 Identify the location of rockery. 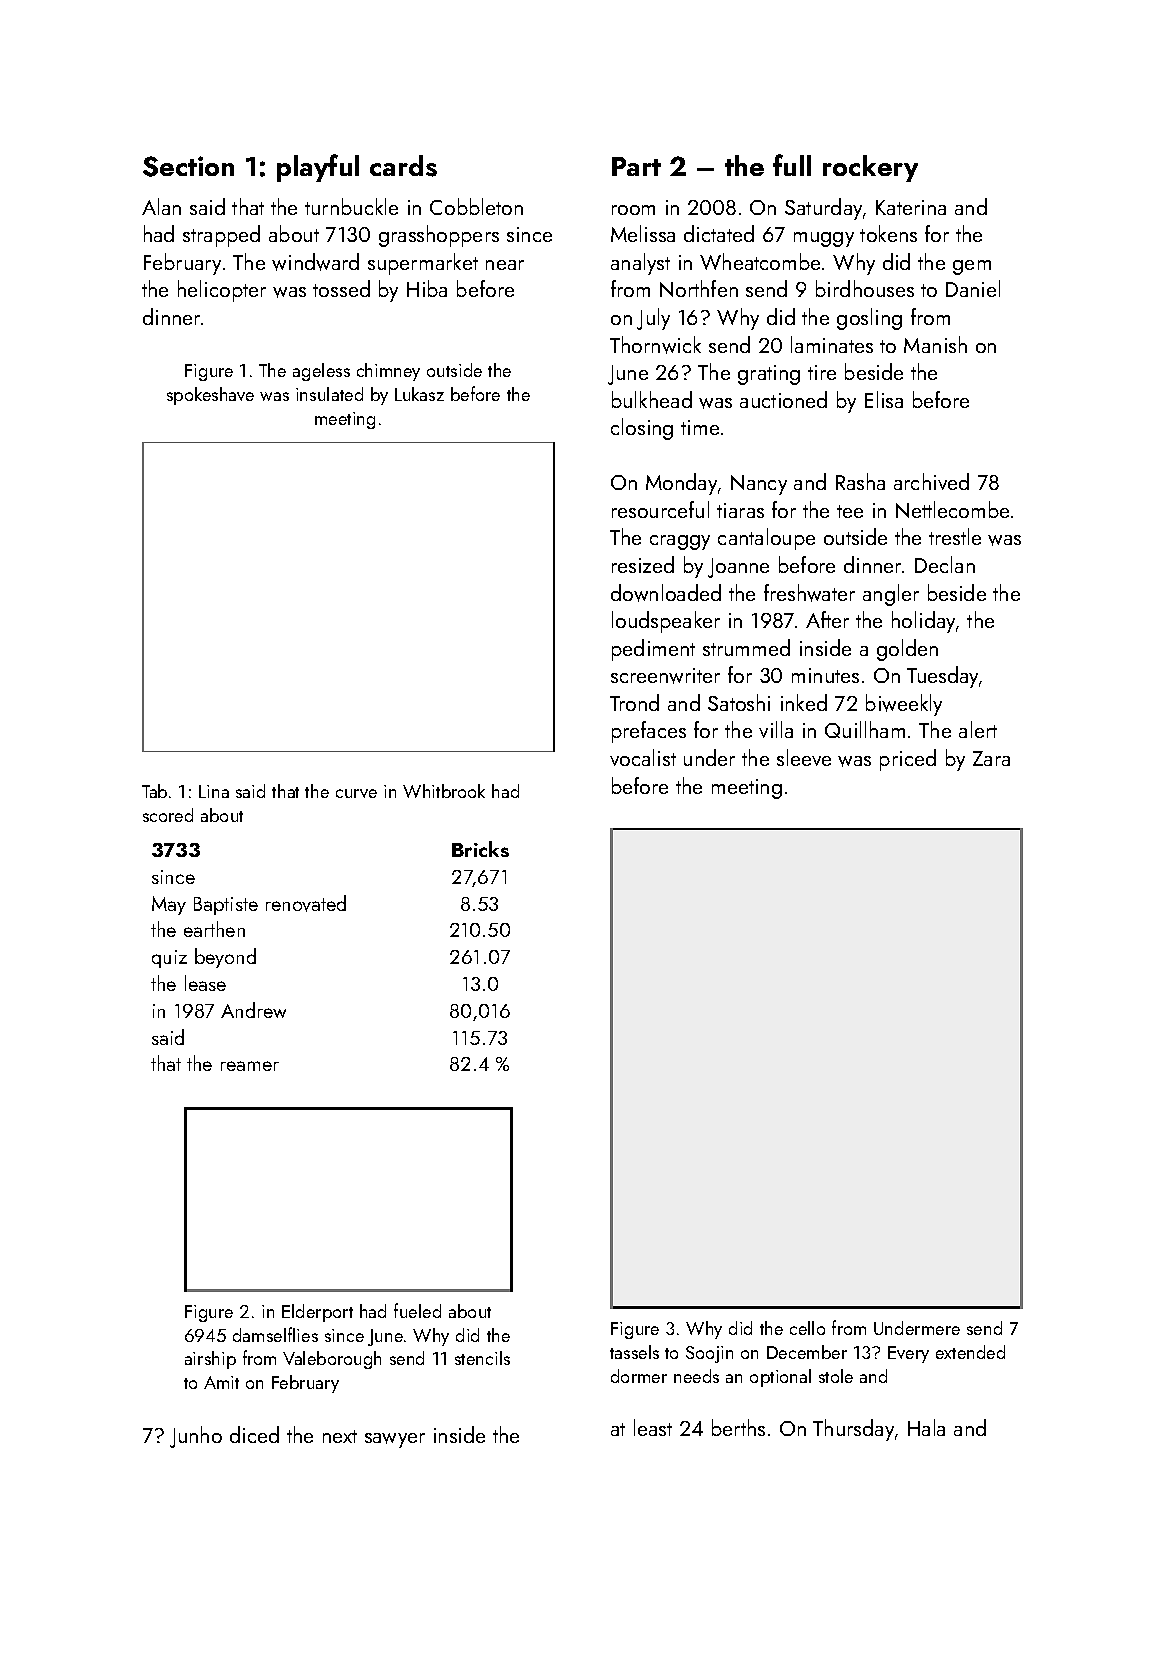
(870, 168).
